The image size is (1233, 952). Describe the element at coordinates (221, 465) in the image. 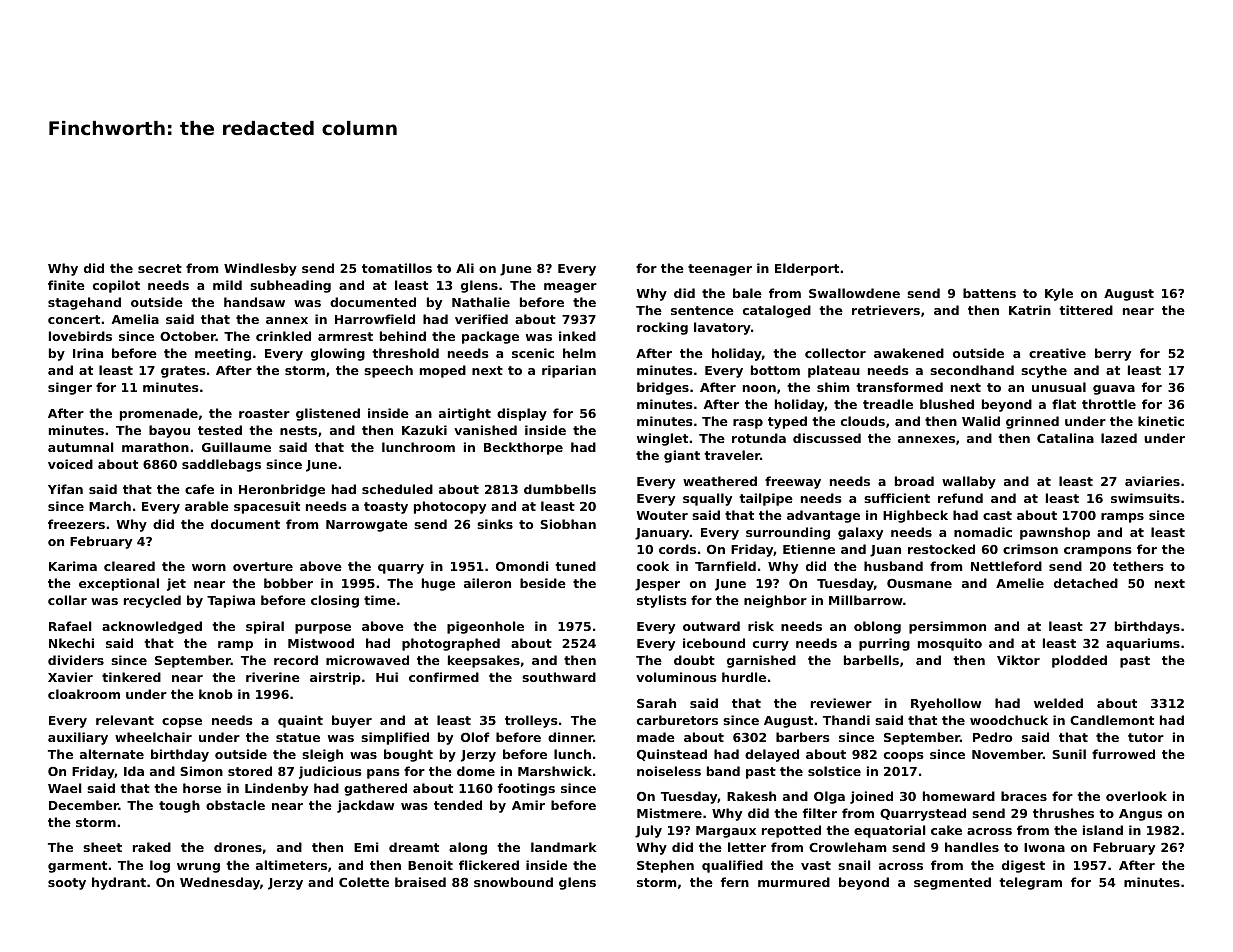

I see `saddlebags` at that location.
